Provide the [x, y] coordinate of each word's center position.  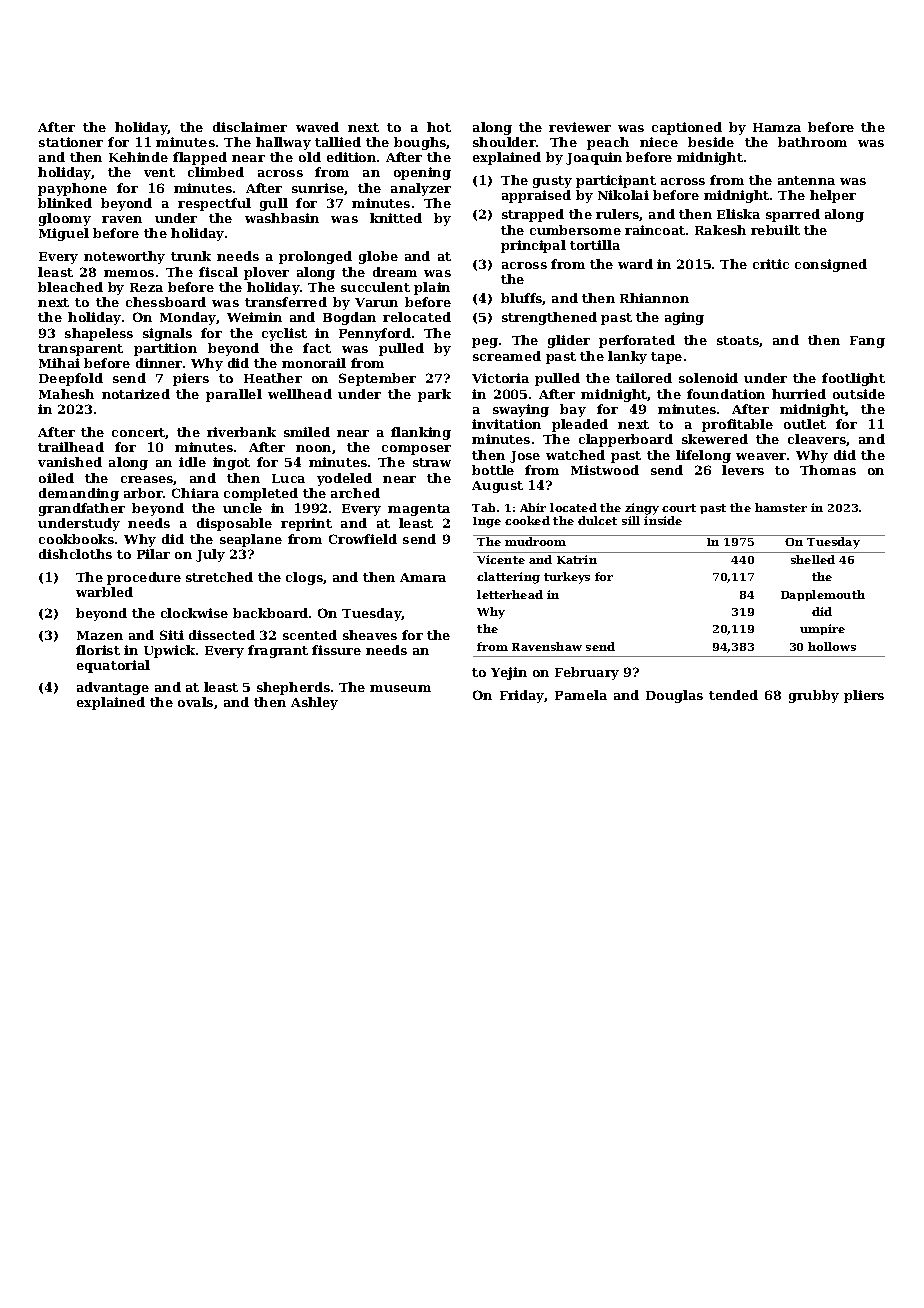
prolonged [315, 257]
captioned [687, 128]
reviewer [580, 127]
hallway [283, 143]
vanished [70, 462]
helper [833, 196]
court [679, 508]
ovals [195, 702]
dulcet [597, 520]
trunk [191, 256]
